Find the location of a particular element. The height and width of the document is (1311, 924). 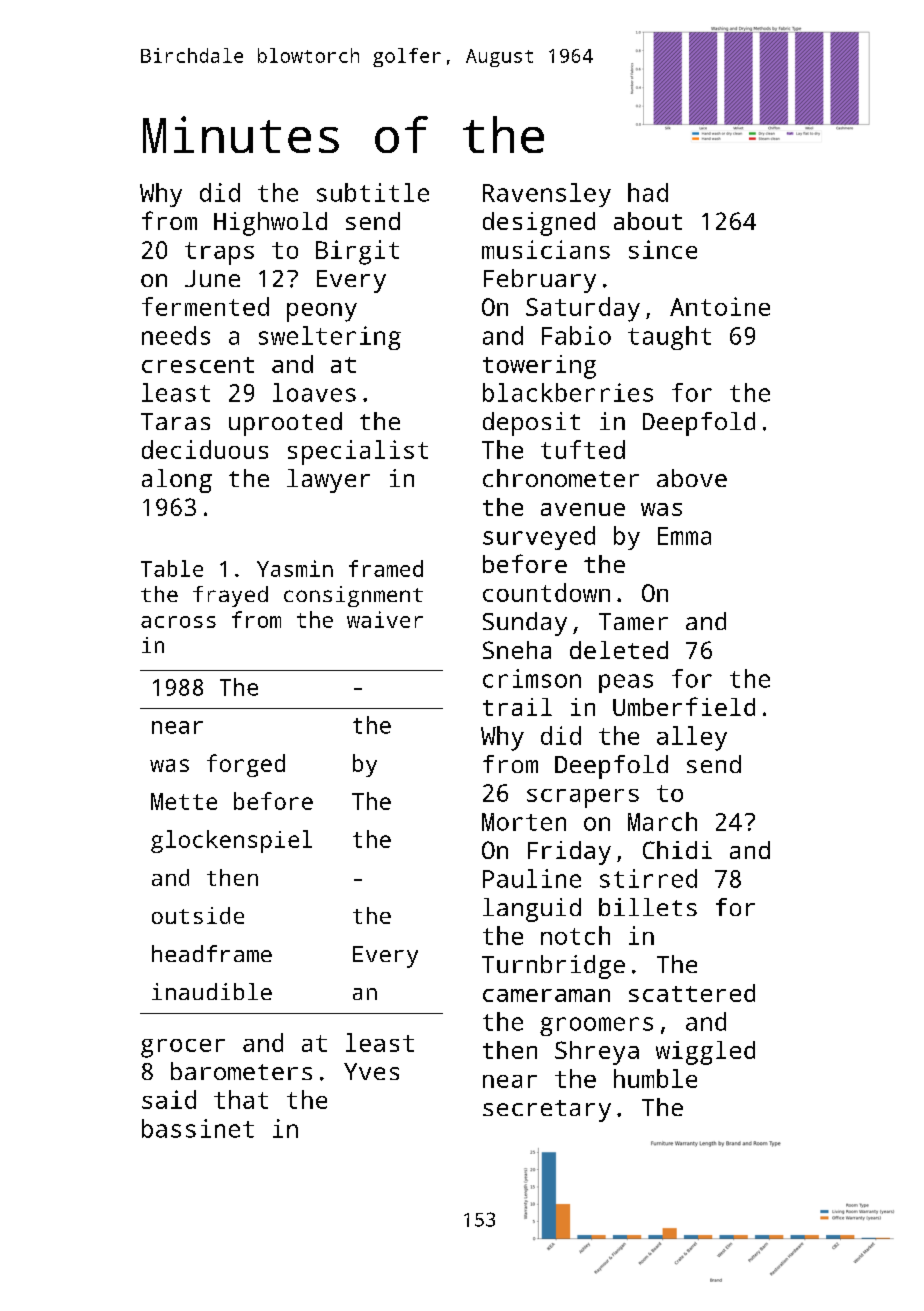

Ravensley is located at coordinates (547, 195).
